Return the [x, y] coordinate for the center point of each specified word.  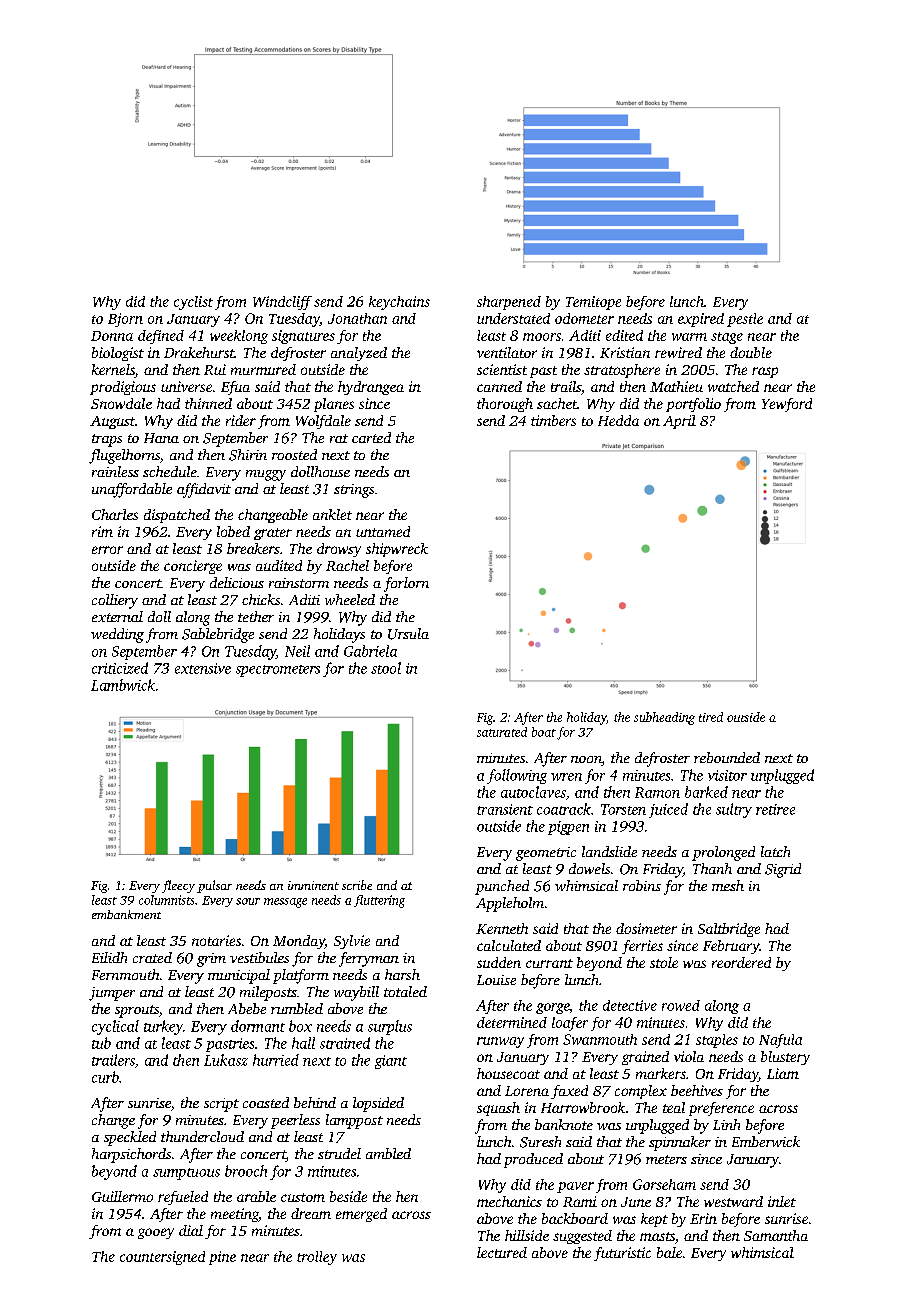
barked [706, 792]
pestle [745, 320]
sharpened [509, 303]
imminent [313, 885]
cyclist [193, 303]
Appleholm [510, 904]
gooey [156, 1233]
